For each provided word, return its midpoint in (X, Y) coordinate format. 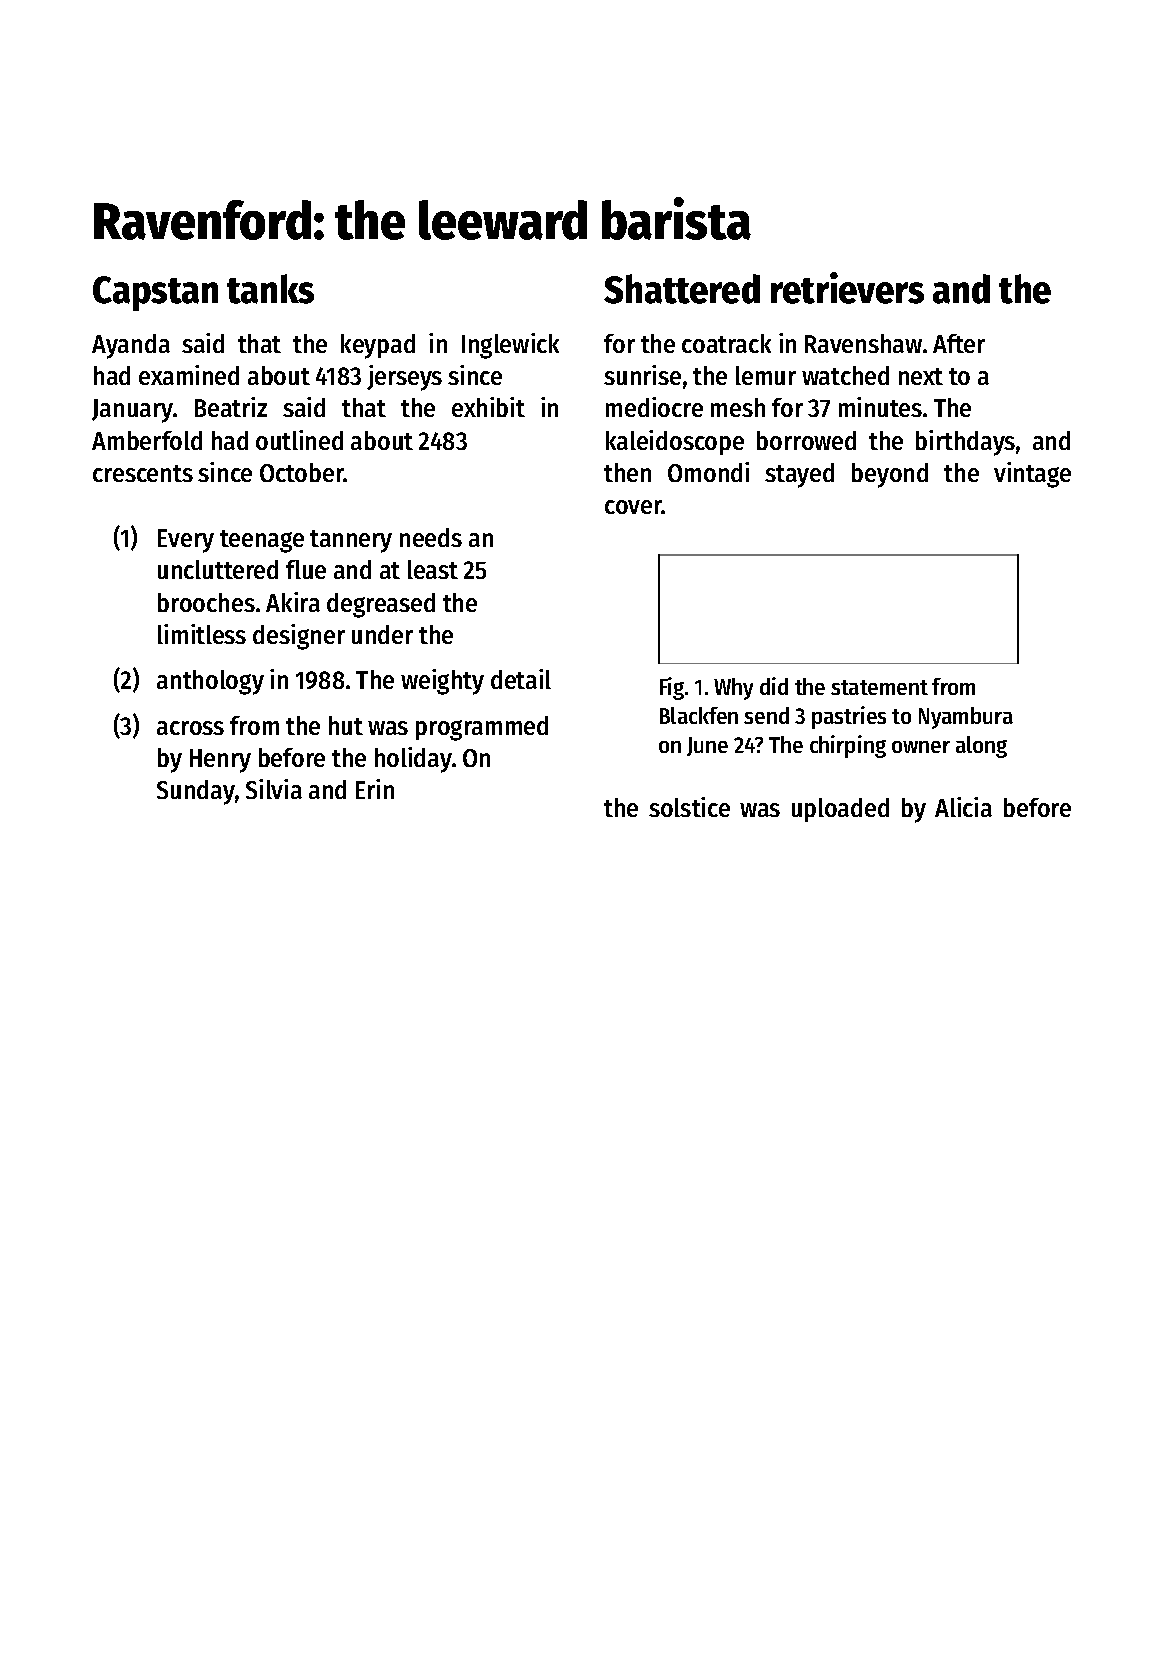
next (921, 376)
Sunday (196, 792)
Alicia (963, 807)
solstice (689, 807)
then (627, 472)
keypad (378, 346)
